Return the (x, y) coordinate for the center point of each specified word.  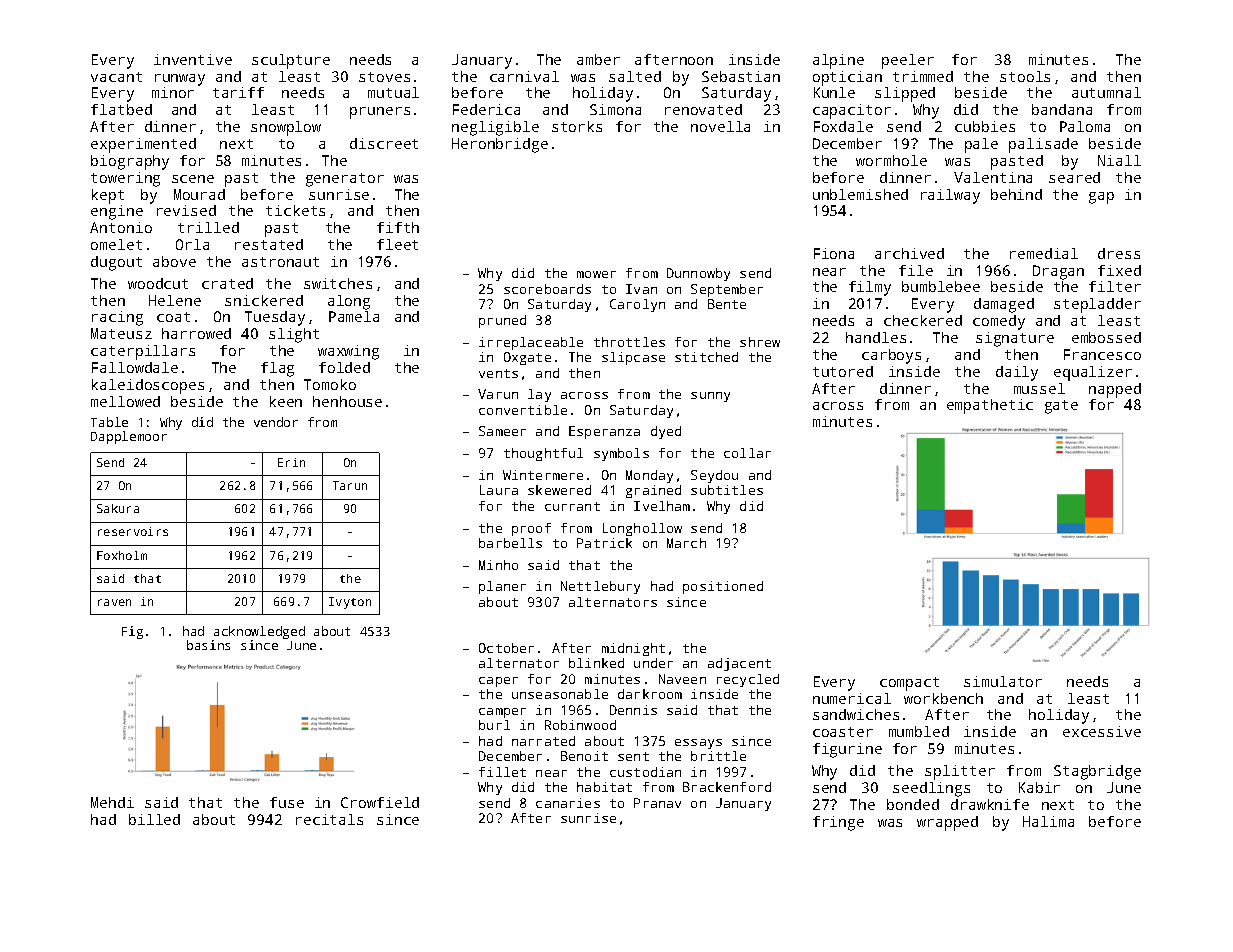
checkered (923, 320)
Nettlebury (600, 587)
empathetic (990, 406)
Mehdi (112, 802)
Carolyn (637, 305)
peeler (908, 61)
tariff (238, 92)
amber (598, 59)
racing (117, 318)
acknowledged (259, 632)
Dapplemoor (129, 437)
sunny (710, 397)
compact (909, 684)
